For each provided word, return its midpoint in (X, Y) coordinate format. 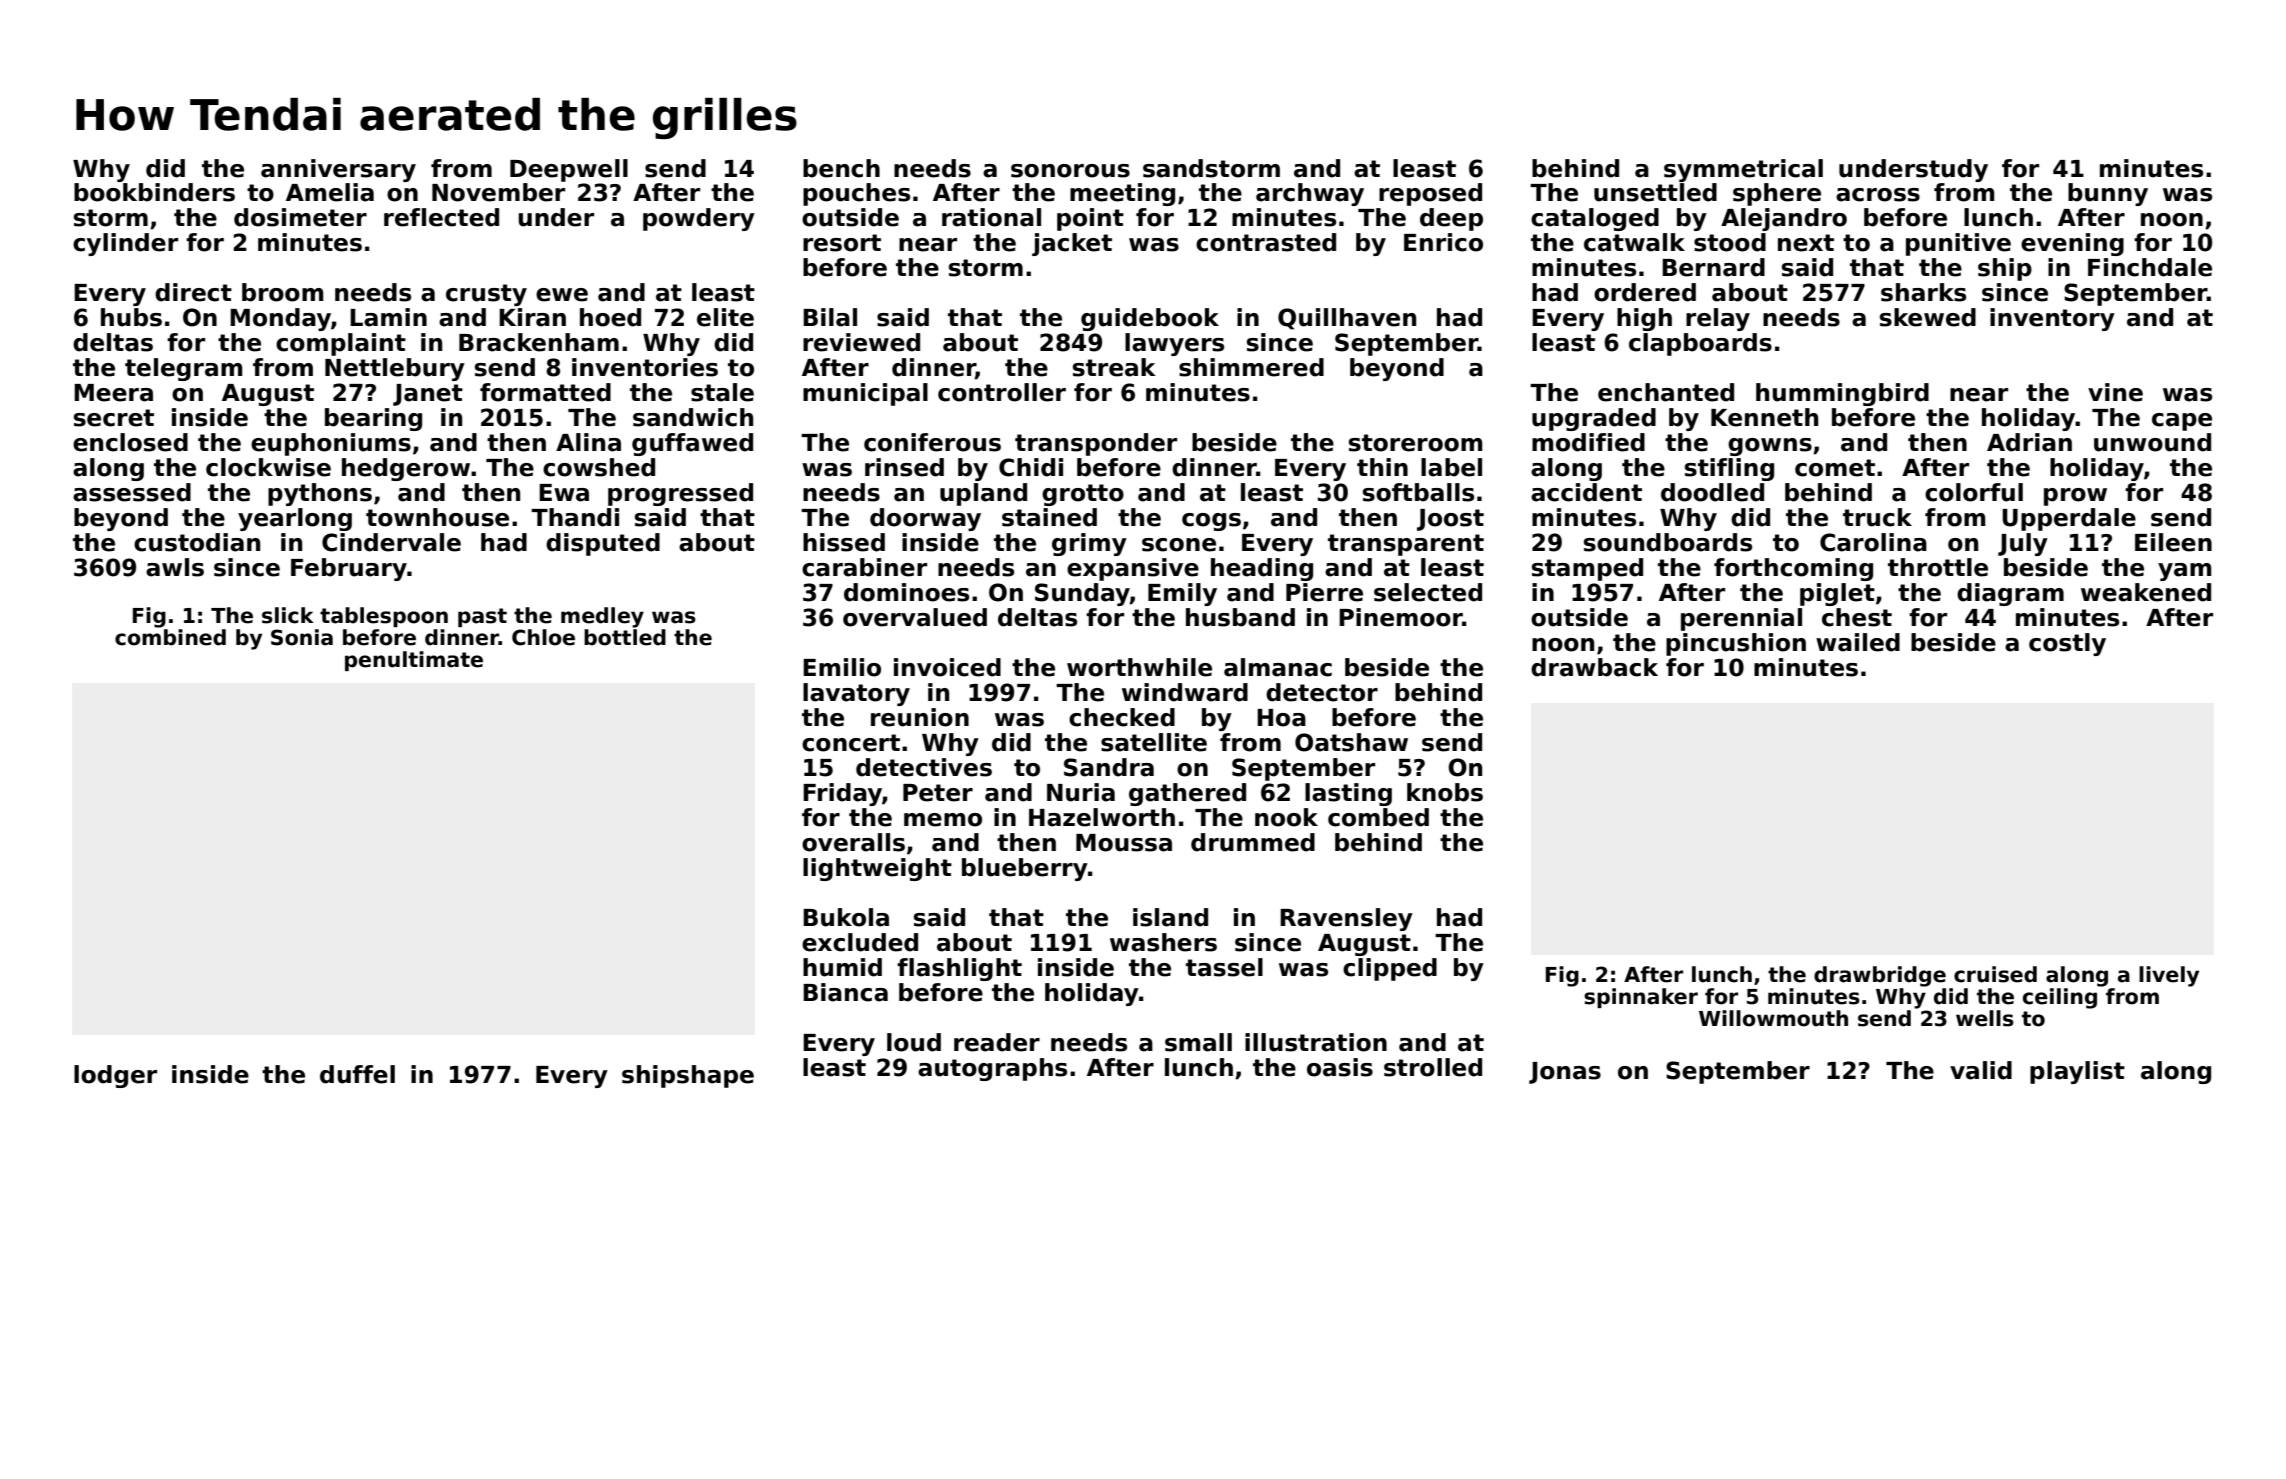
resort (842, 243)
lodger (115, 1076)
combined (170, 637)
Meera (113, 393)
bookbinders (154, 192)
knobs (1445, 792)
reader (997, 1042)
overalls (853, 842)
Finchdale (2150, 267)
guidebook (1150, 319)
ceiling (2060, 998)
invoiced (947, 667)
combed (1378, 817)
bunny (2108, 194)
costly (2067, 644)
